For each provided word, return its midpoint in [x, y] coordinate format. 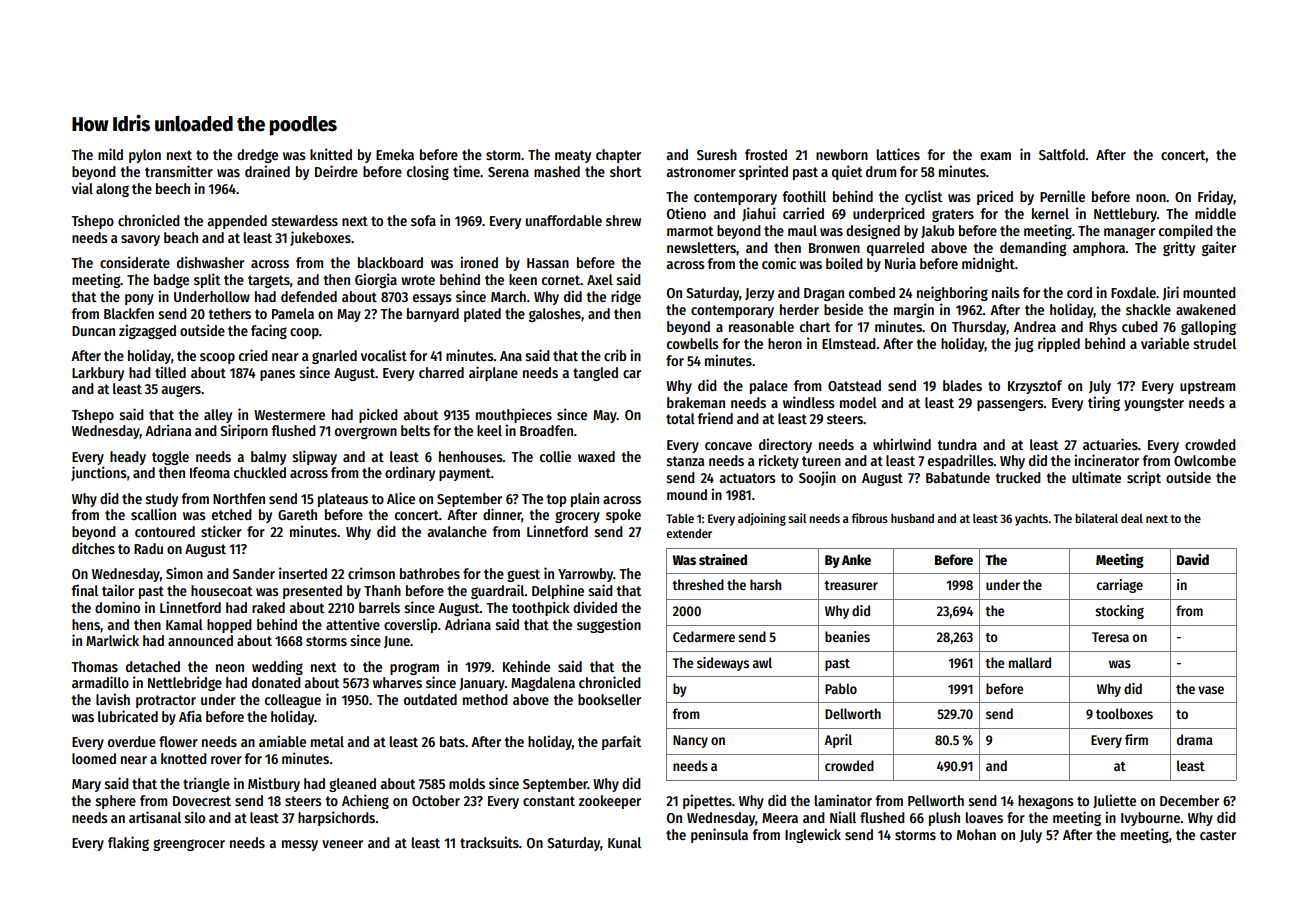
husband [912, 518]
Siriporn [244, 431]
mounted [1209, 292]
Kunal [624, 842]
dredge [257, 156]
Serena [508, 172]
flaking [128, 843]
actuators [747, 478]
